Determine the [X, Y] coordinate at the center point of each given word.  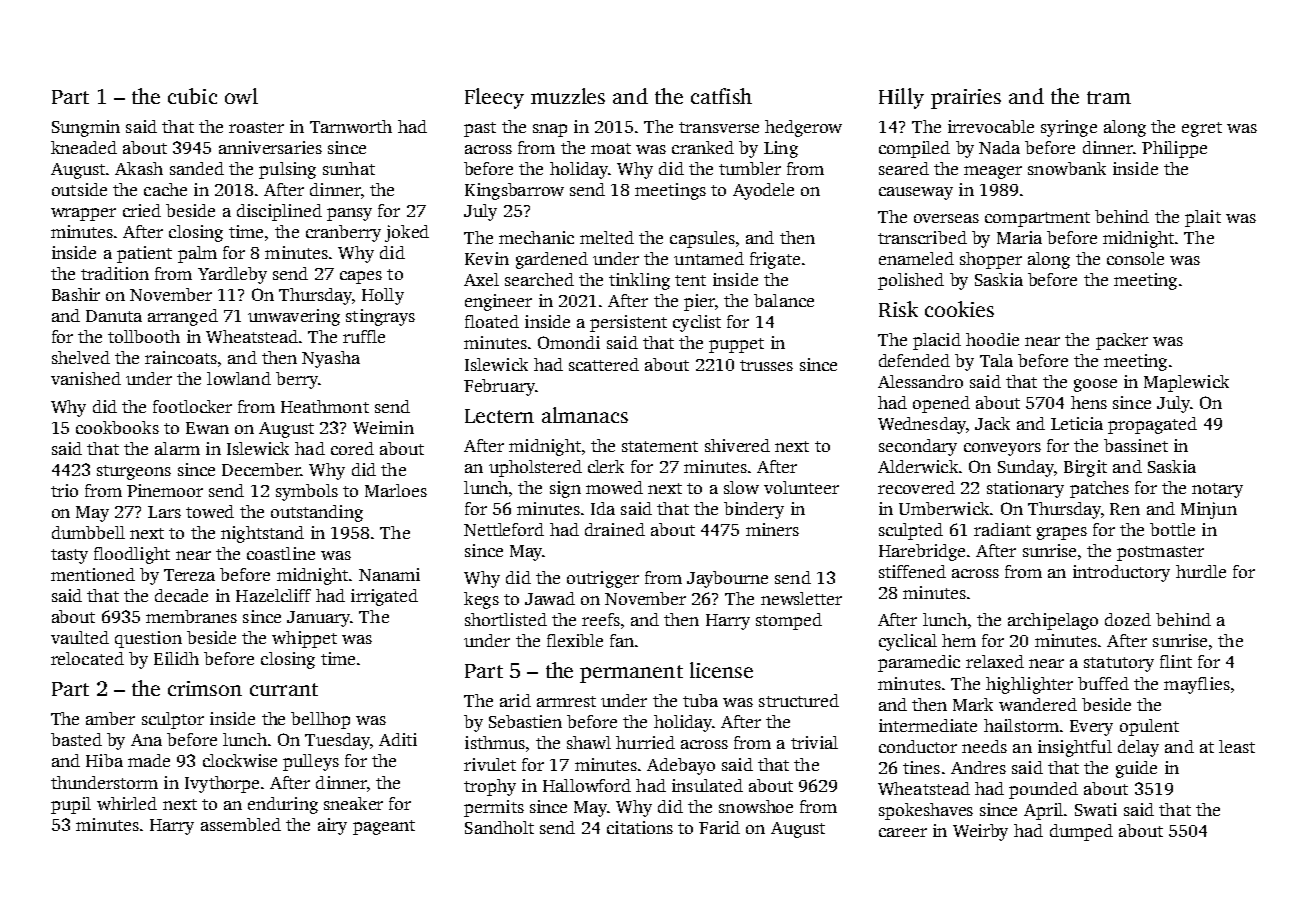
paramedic [919, 663]
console [1135, 258]
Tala [996, 360]
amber [110, 718]
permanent [631, 674]
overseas [946, 218]
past [480, 129]
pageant [384, 827]
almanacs [585, 415]
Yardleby [232, 275]
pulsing [287, 170]
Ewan [207, 428]
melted [607, 237]
